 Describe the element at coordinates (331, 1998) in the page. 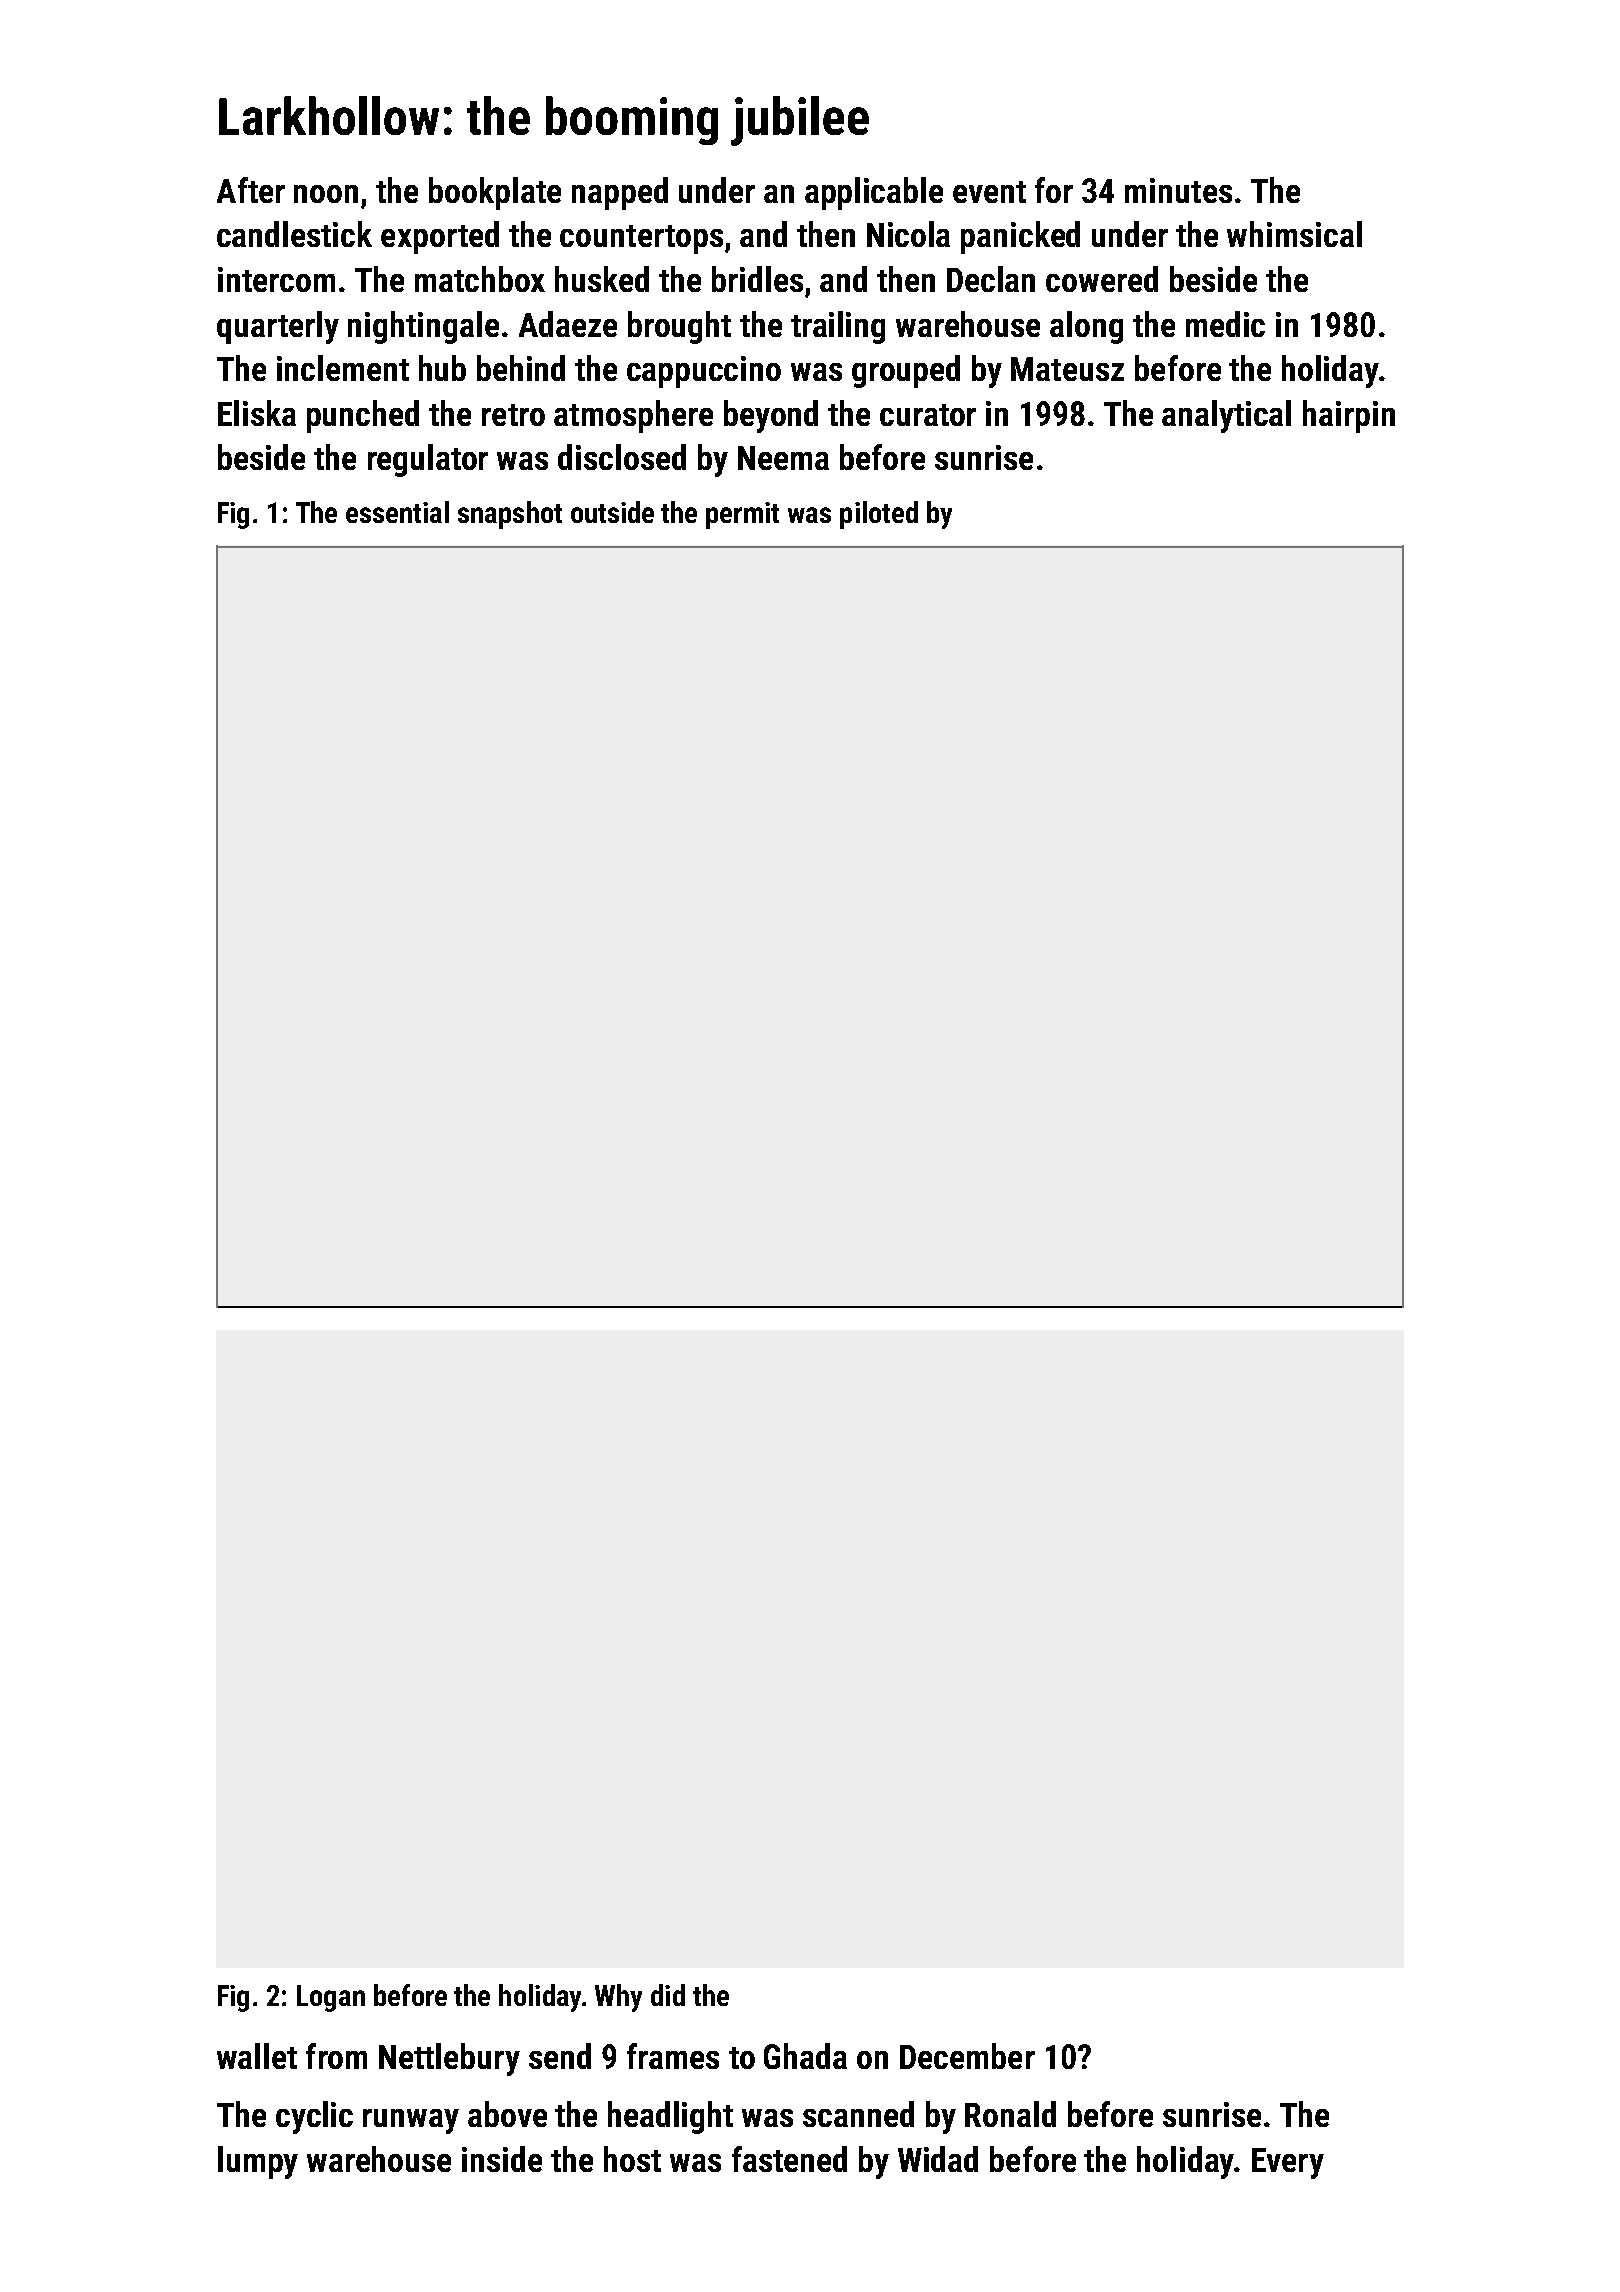

I see `Logan` at that location.
